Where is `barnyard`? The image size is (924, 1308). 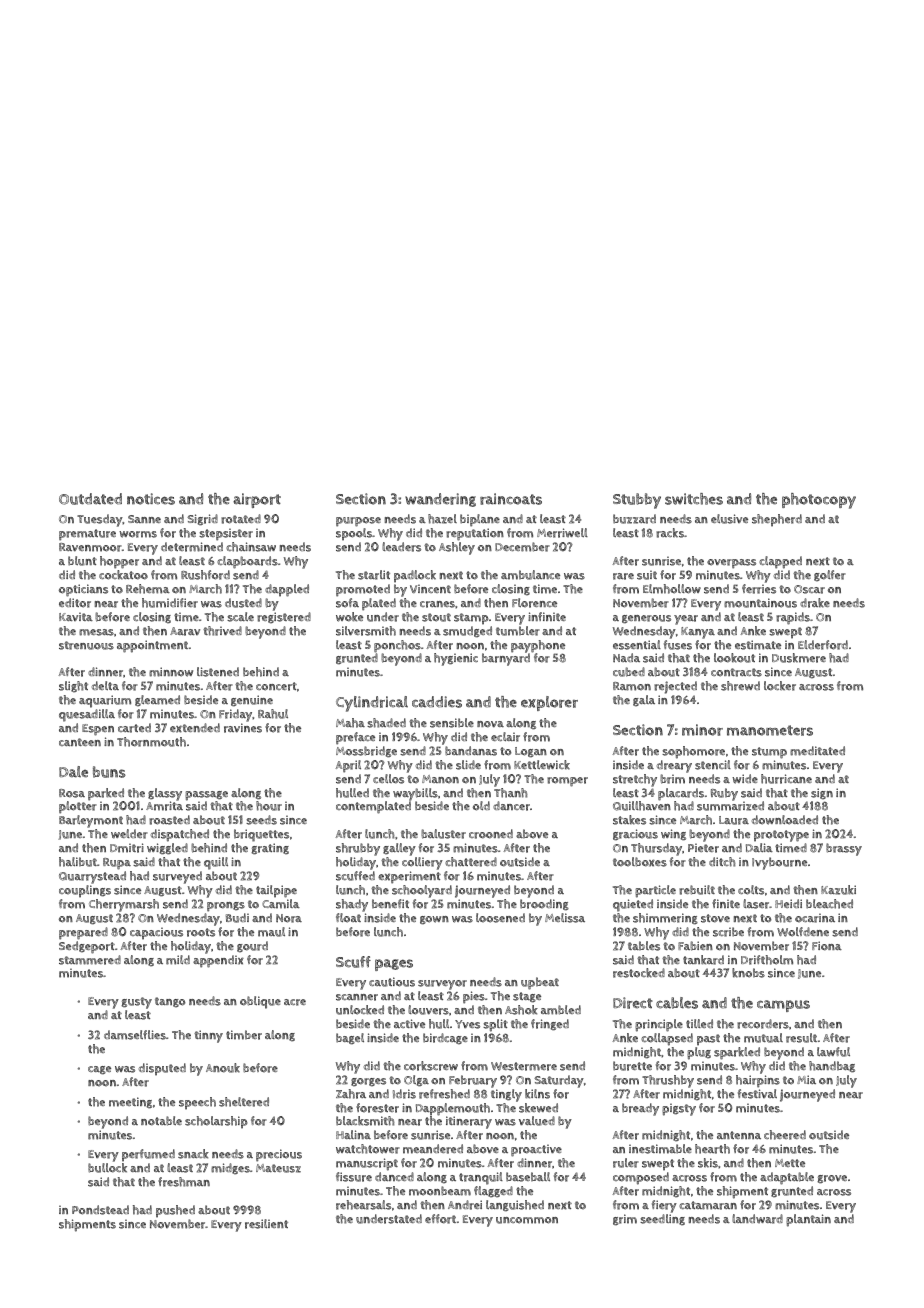
barnyard is located at coordinates (506, 660).
